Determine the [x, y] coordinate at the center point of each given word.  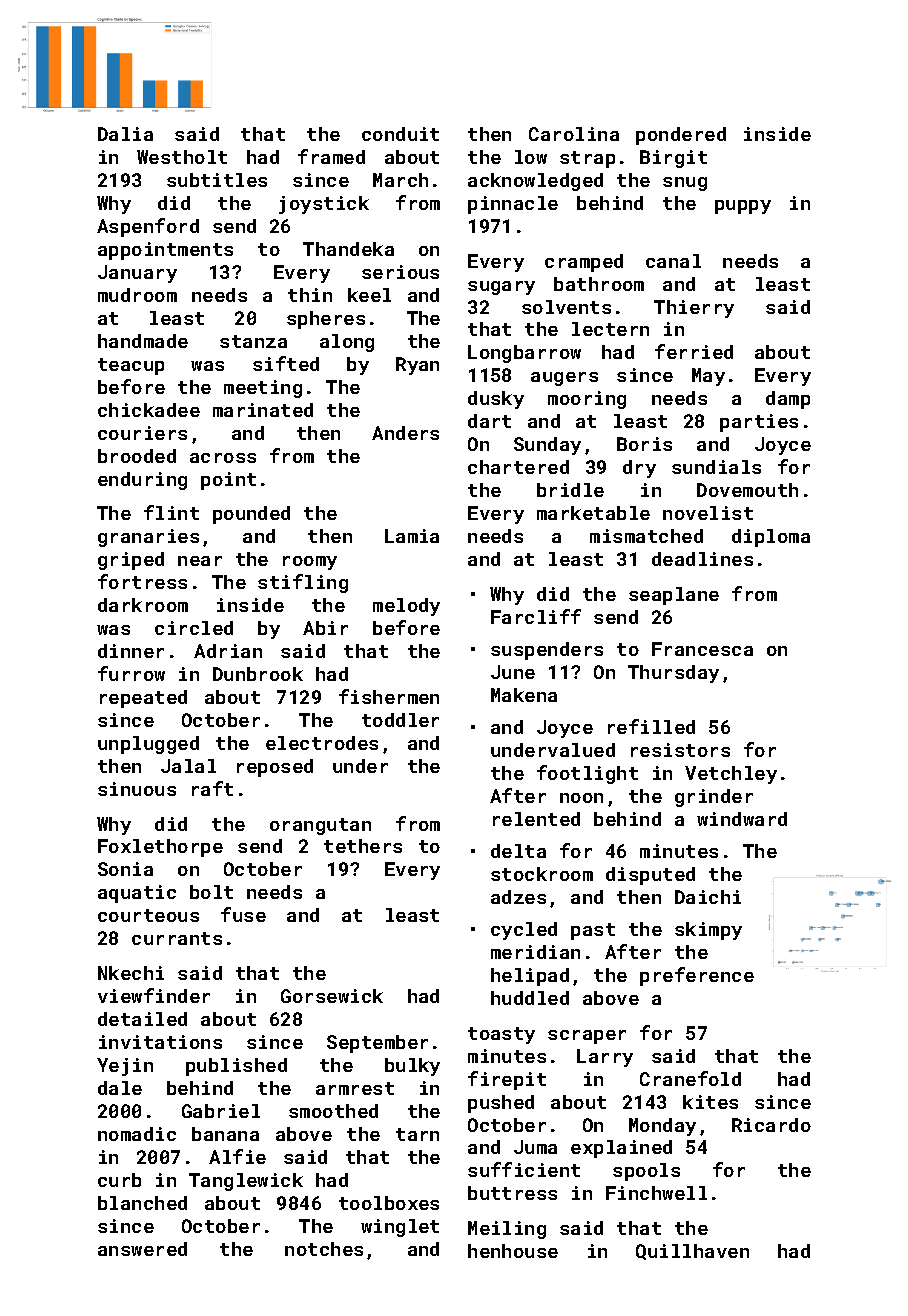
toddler [400, 720]
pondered [681, 136]
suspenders [547, 651]
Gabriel [221, 1111]
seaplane [674, 596]
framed [331, 156]
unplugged [148, 745]
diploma [771, 538]
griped [131, 561]
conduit [400, 134]
